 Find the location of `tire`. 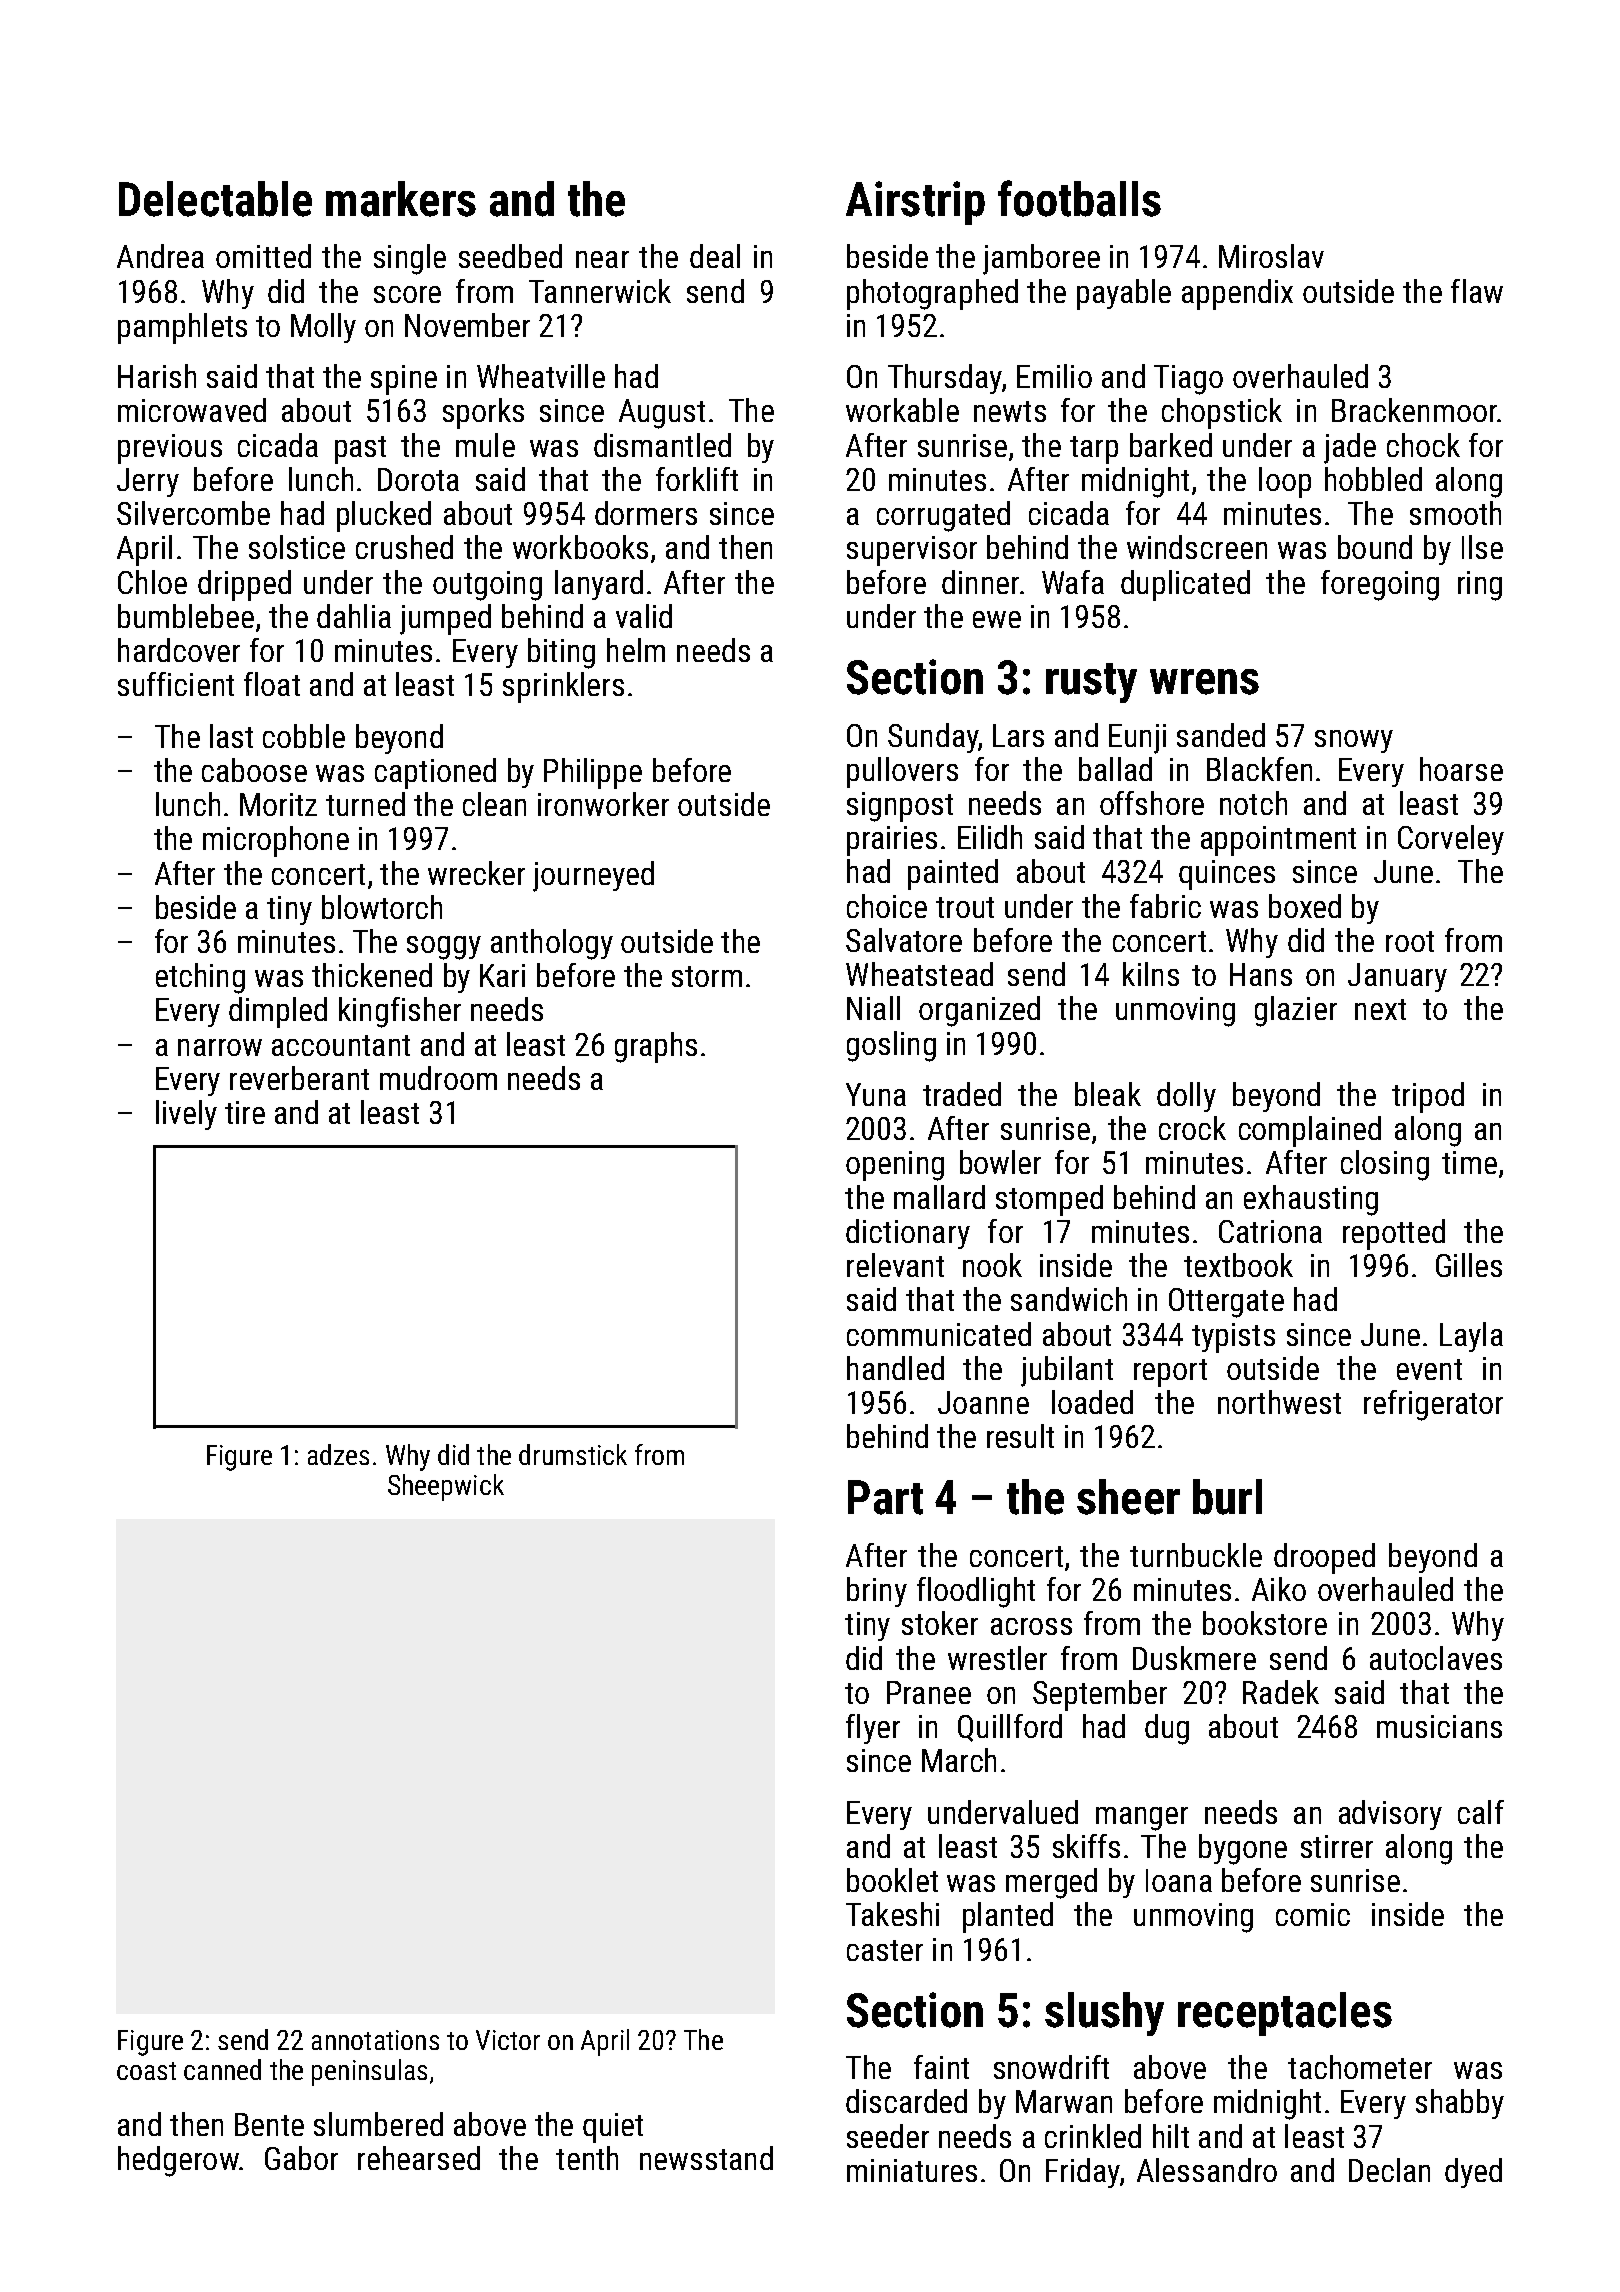

tire is located at coordinates (245, 1112).
